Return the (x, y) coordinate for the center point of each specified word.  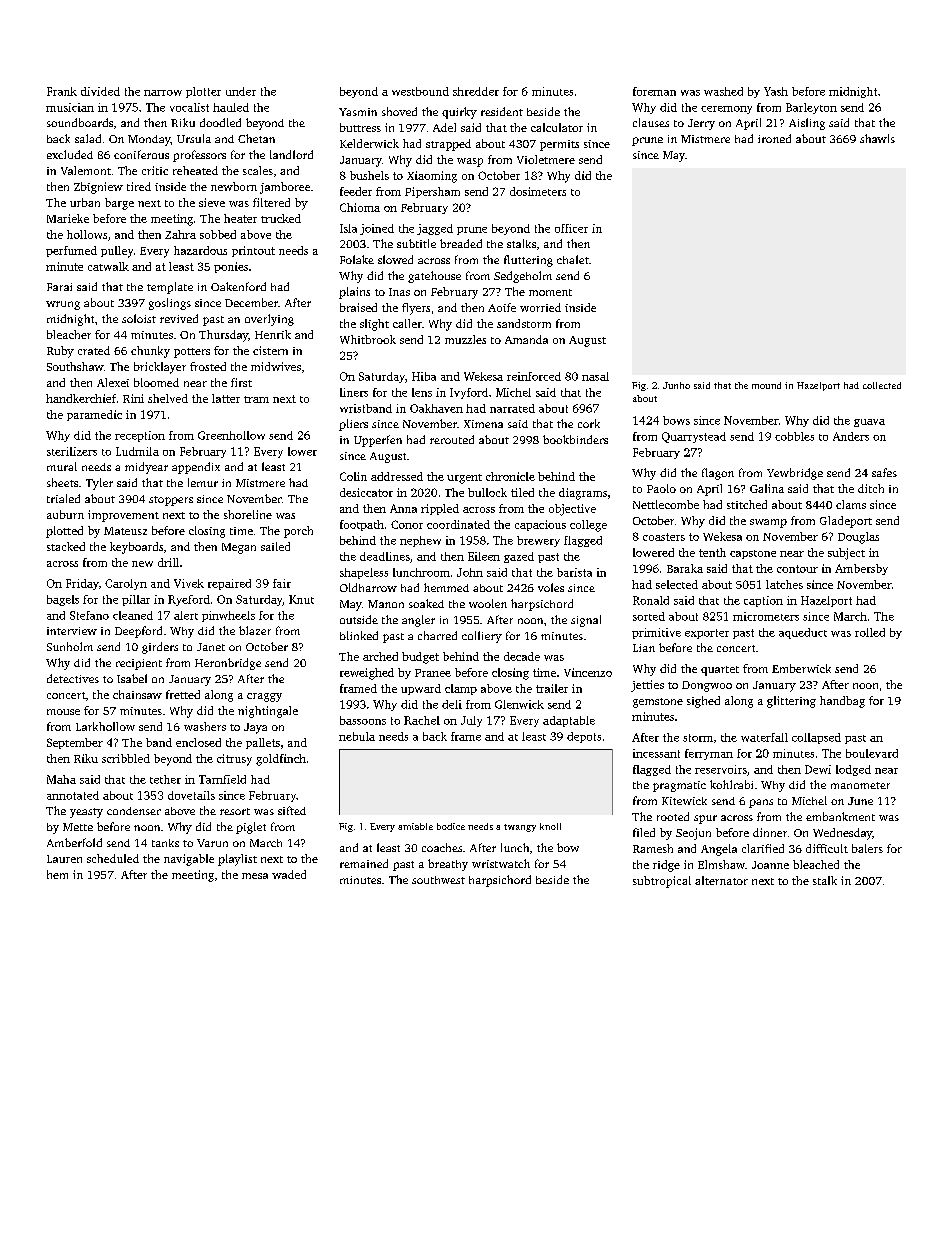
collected (882, 385)
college (588, 526)
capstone (753, 554)
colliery (482, 637)
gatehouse (434, 277)
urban (85, 202)
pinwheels (228, 616)
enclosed (198, 742)
